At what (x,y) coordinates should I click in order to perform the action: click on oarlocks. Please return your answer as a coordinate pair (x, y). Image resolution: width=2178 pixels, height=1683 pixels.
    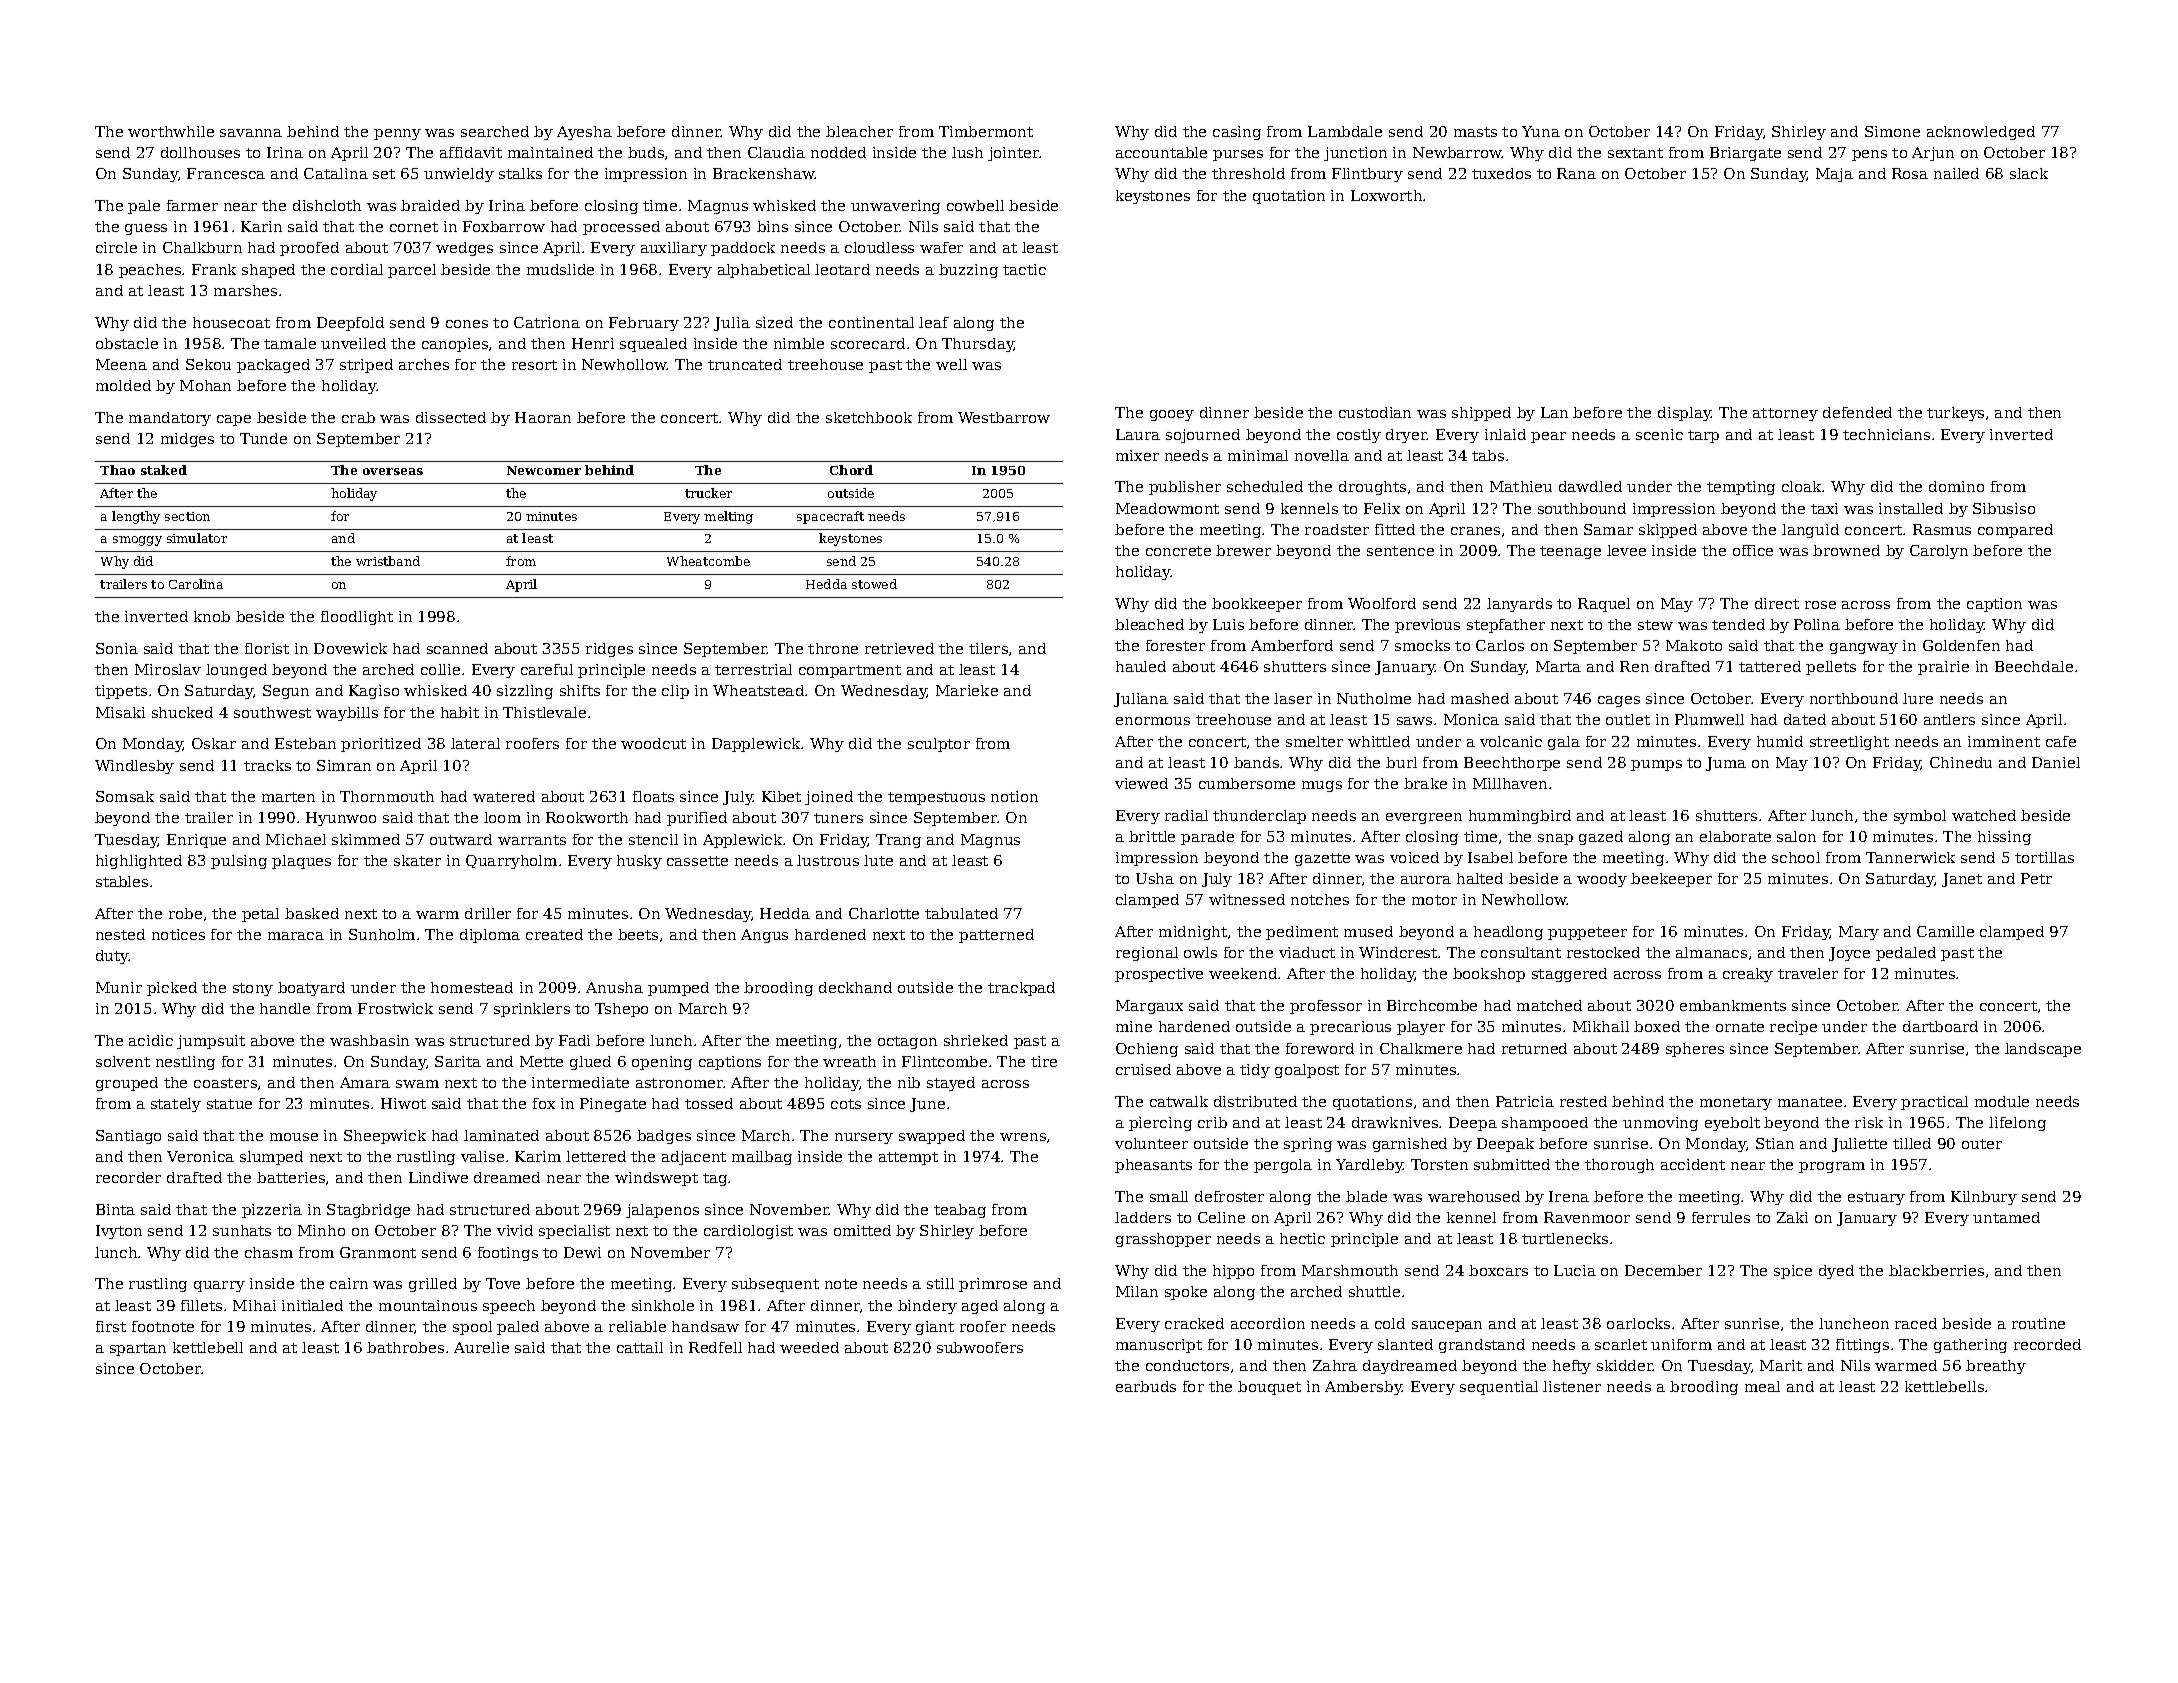
    Looking at the image, I should click on (1638, 1323).
